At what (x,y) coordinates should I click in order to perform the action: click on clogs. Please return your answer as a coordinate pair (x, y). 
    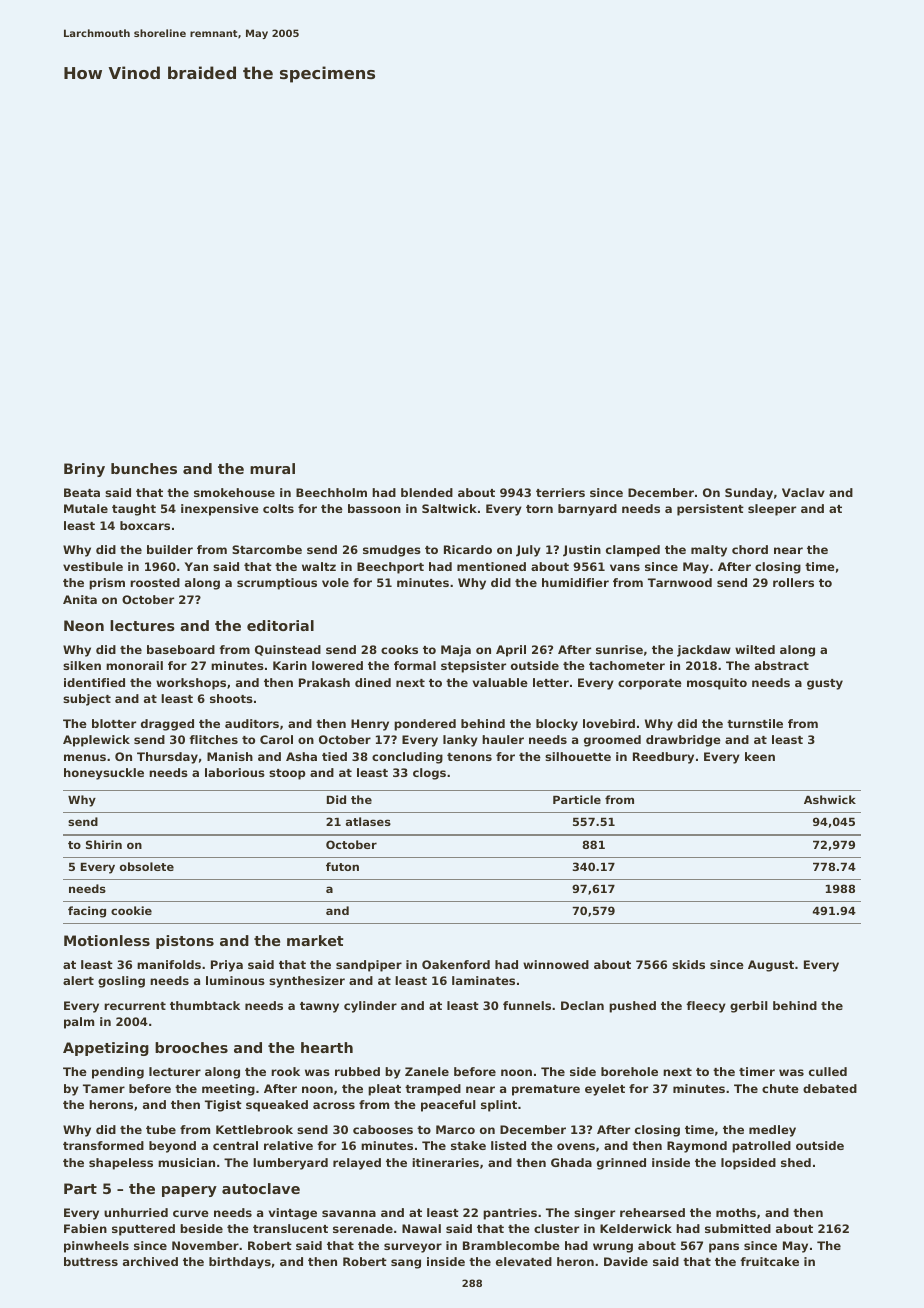
    Looking at the image, I should click on (429, 774).
